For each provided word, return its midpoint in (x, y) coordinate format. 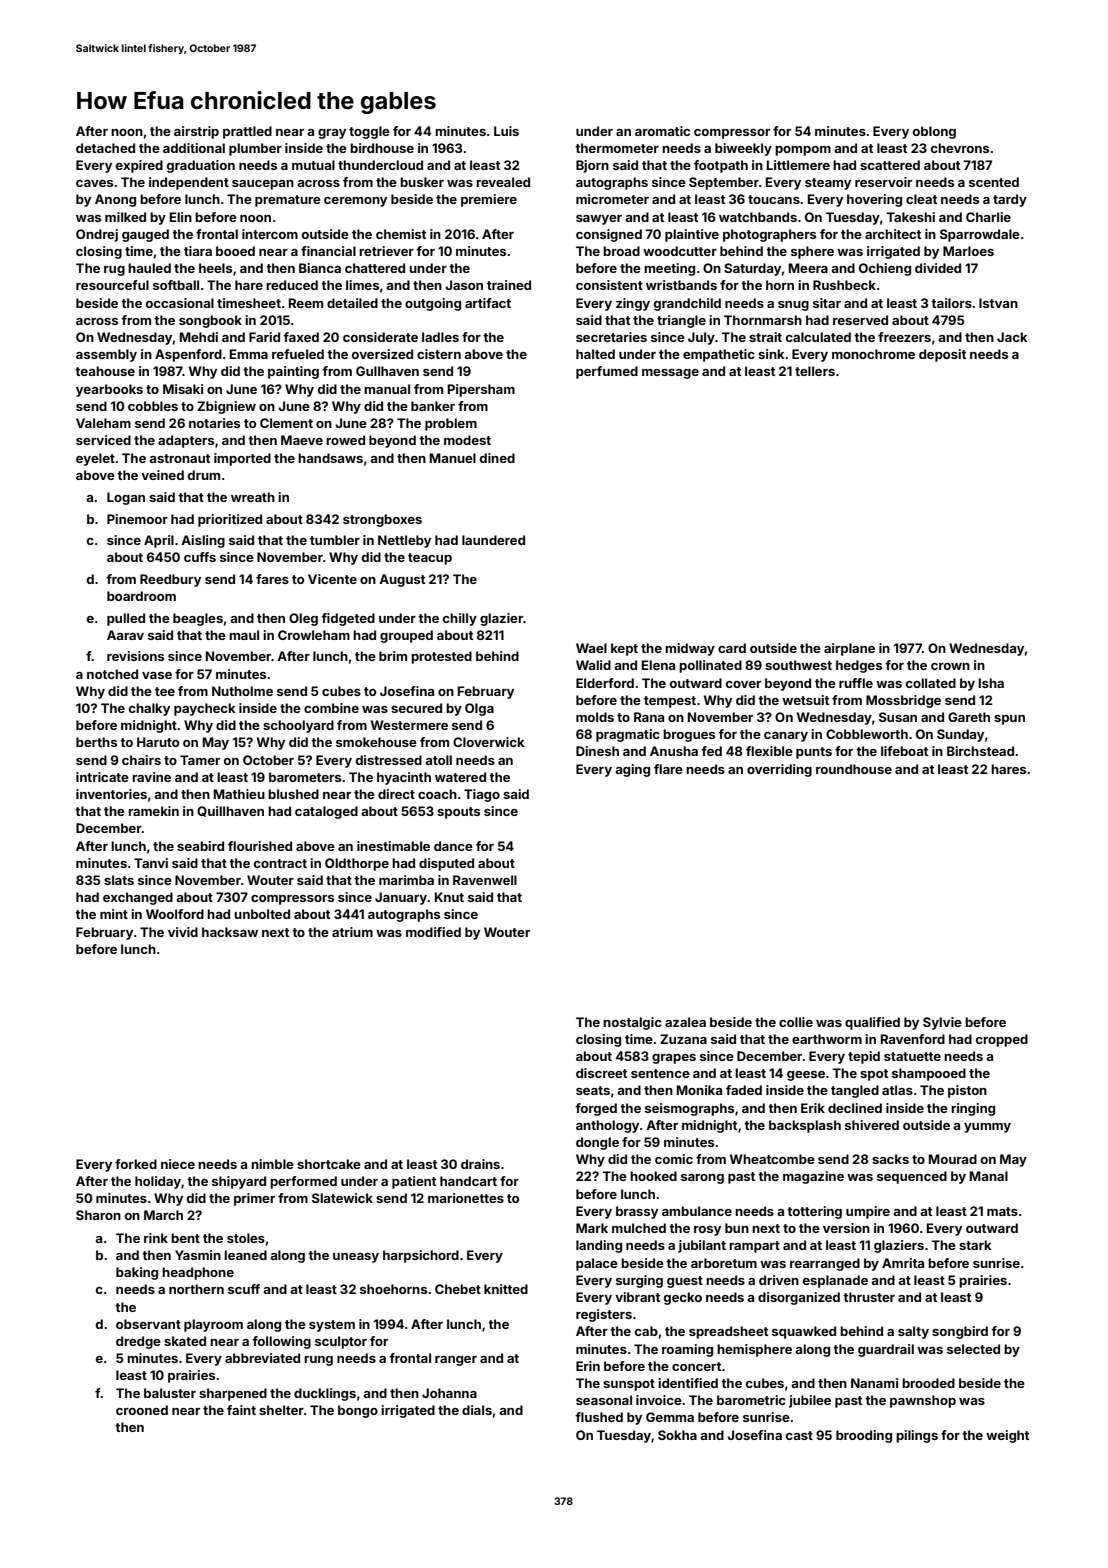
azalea (685, 1022)
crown (950, 666)
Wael (591, 648)
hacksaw (230, 932)
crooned (142, 1410)
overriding (779, 770)
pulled (126, 619)
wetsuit (805, 700)
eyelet (95, 459)
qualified (872, 1023)
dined (497, 458)
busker (422, 182)
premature (288, 201)
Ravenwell (485, 880)
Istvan (998, 303)
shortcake (329, 1164)
